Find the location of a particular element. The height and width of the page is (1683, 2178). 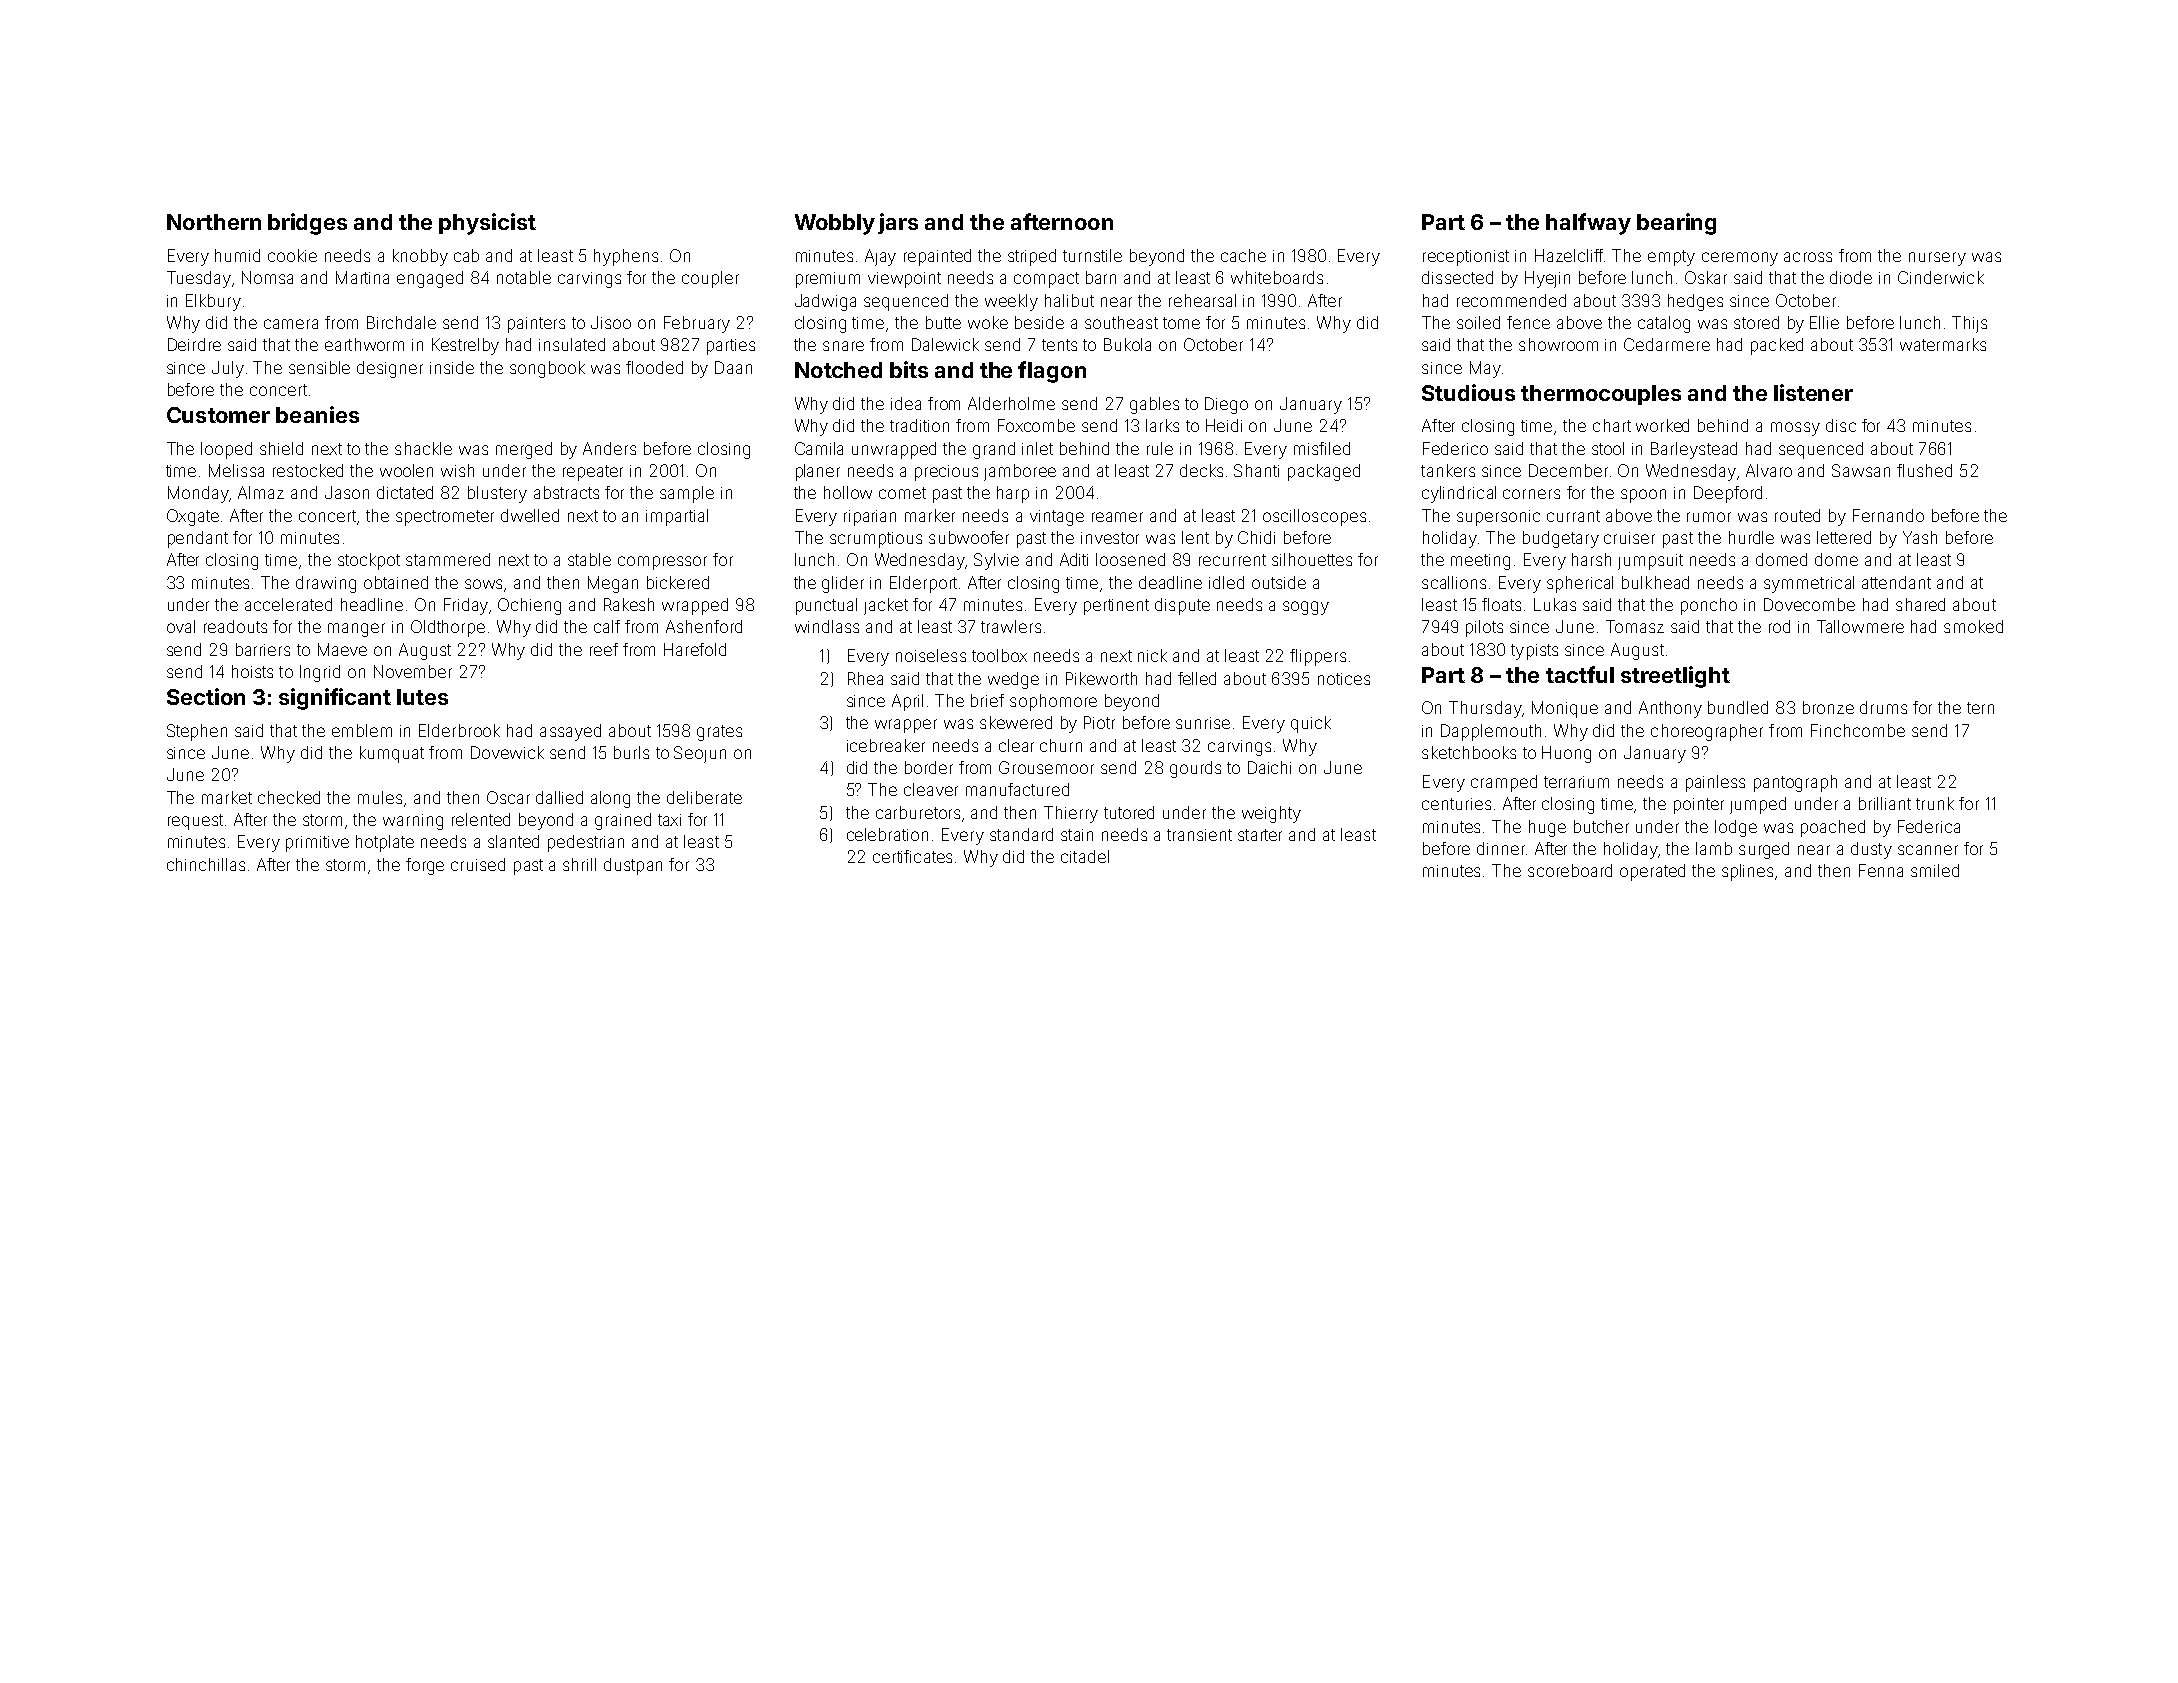

soggy is located at coordinates (1306, 608).
